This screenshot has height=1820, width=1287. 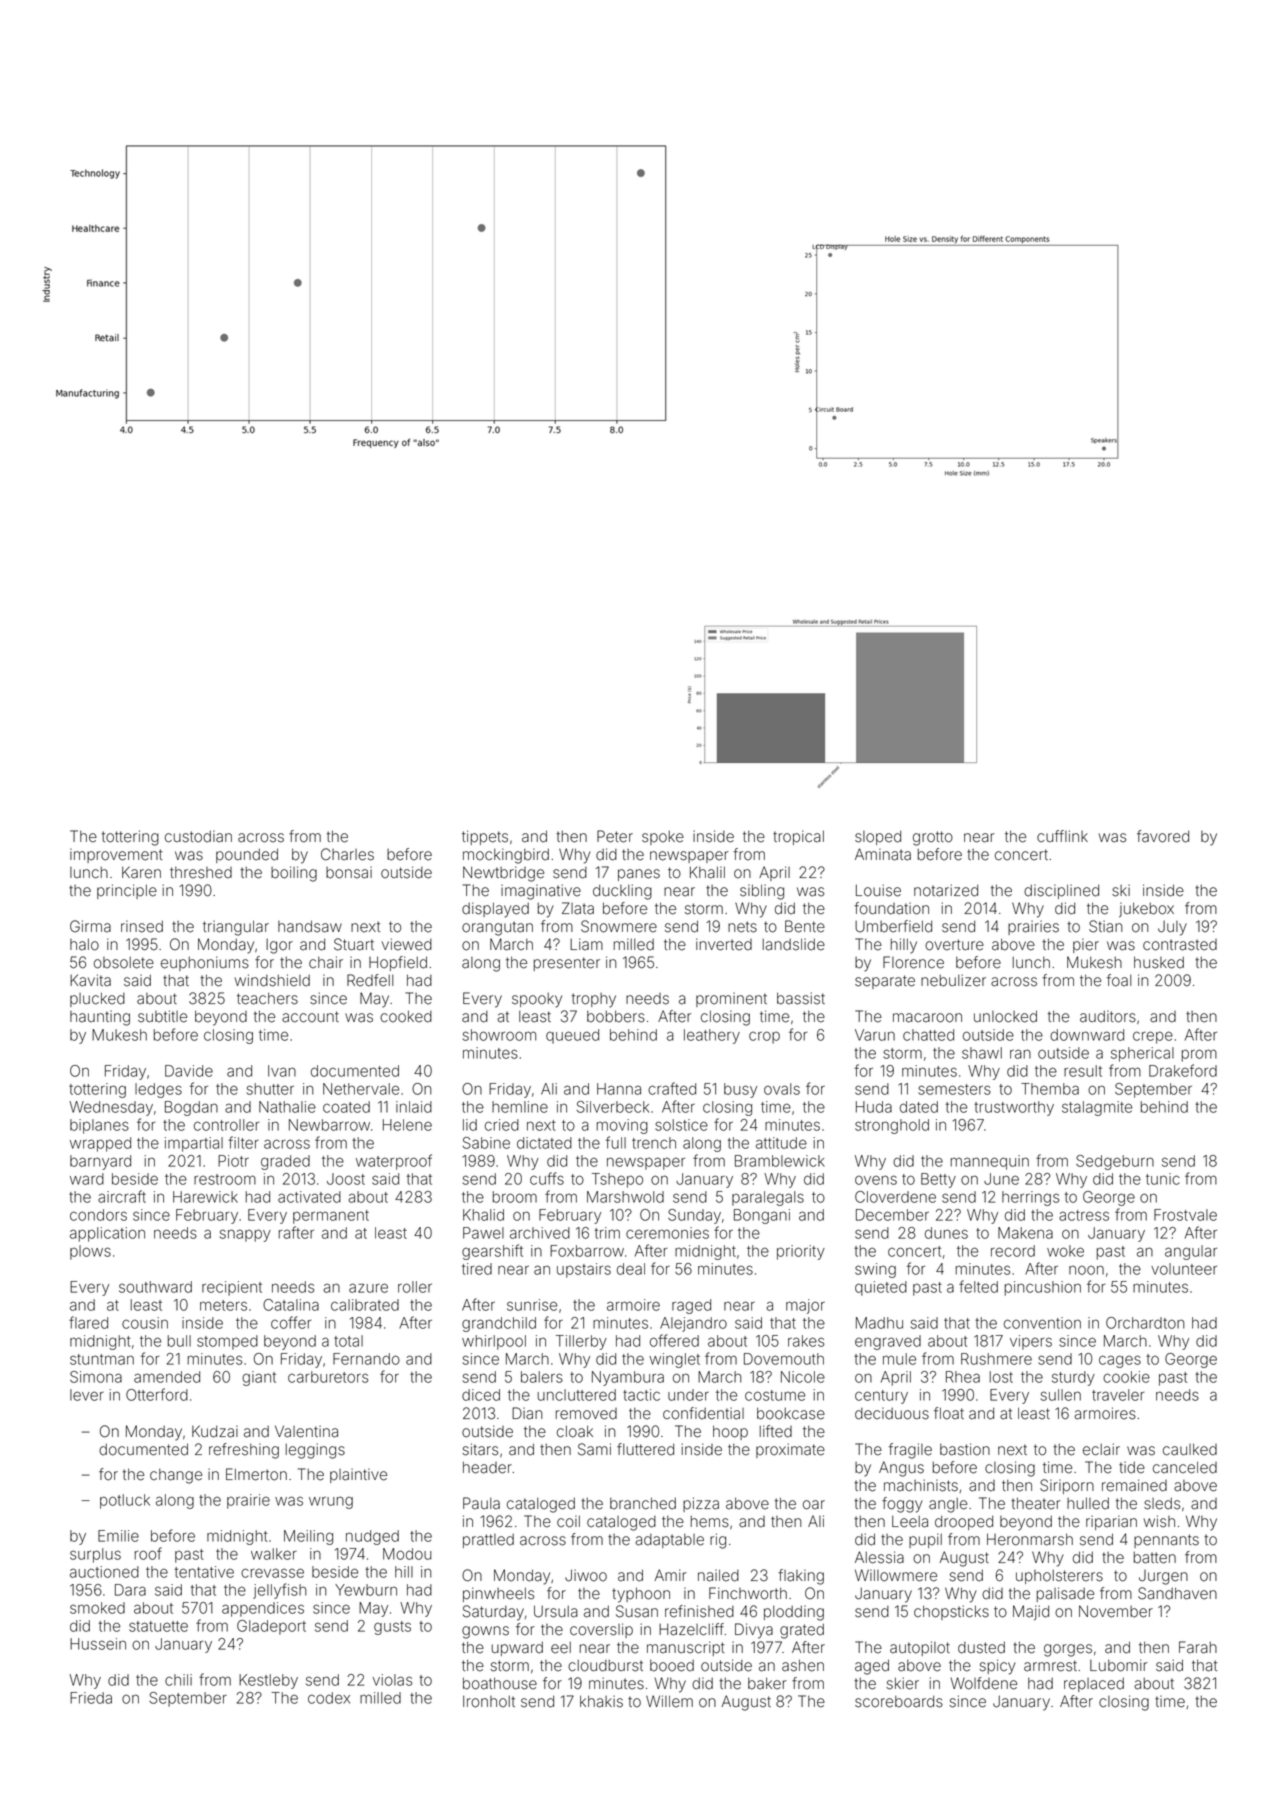 I want to click on cousin, so click(x=145, y=1323).
